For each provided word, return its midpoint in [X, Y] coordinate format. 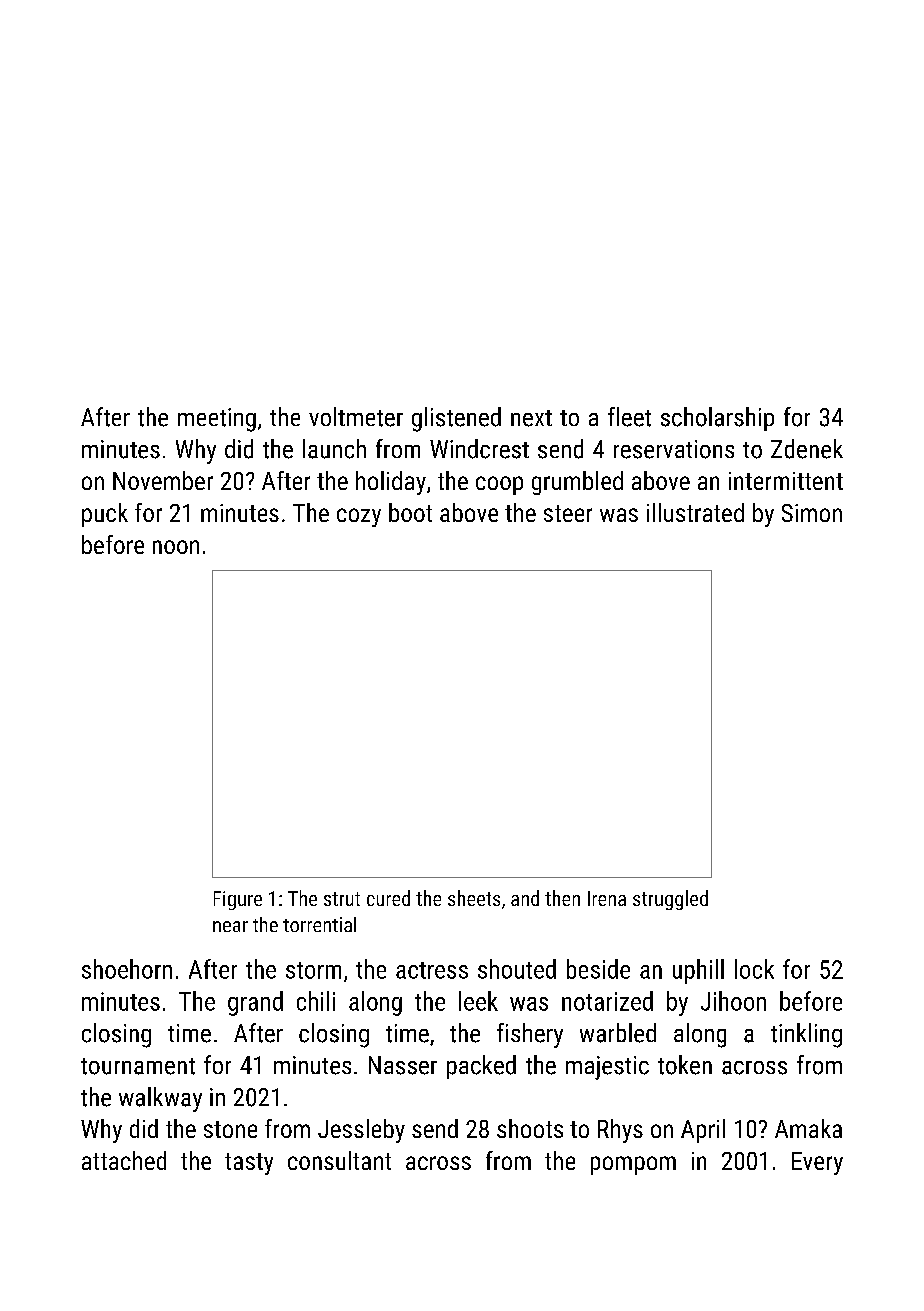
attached [124, 1160]
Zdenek [807, 449]
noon [176, 547]
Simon [812, 513]
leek [478, 1001]
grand [255, 1003]
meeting [217, 420]
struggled [670, 900]
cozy [359, 517]
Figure [238, 900]
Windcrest [479, 449]
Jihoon [733, 1001]
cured [388, 898]
